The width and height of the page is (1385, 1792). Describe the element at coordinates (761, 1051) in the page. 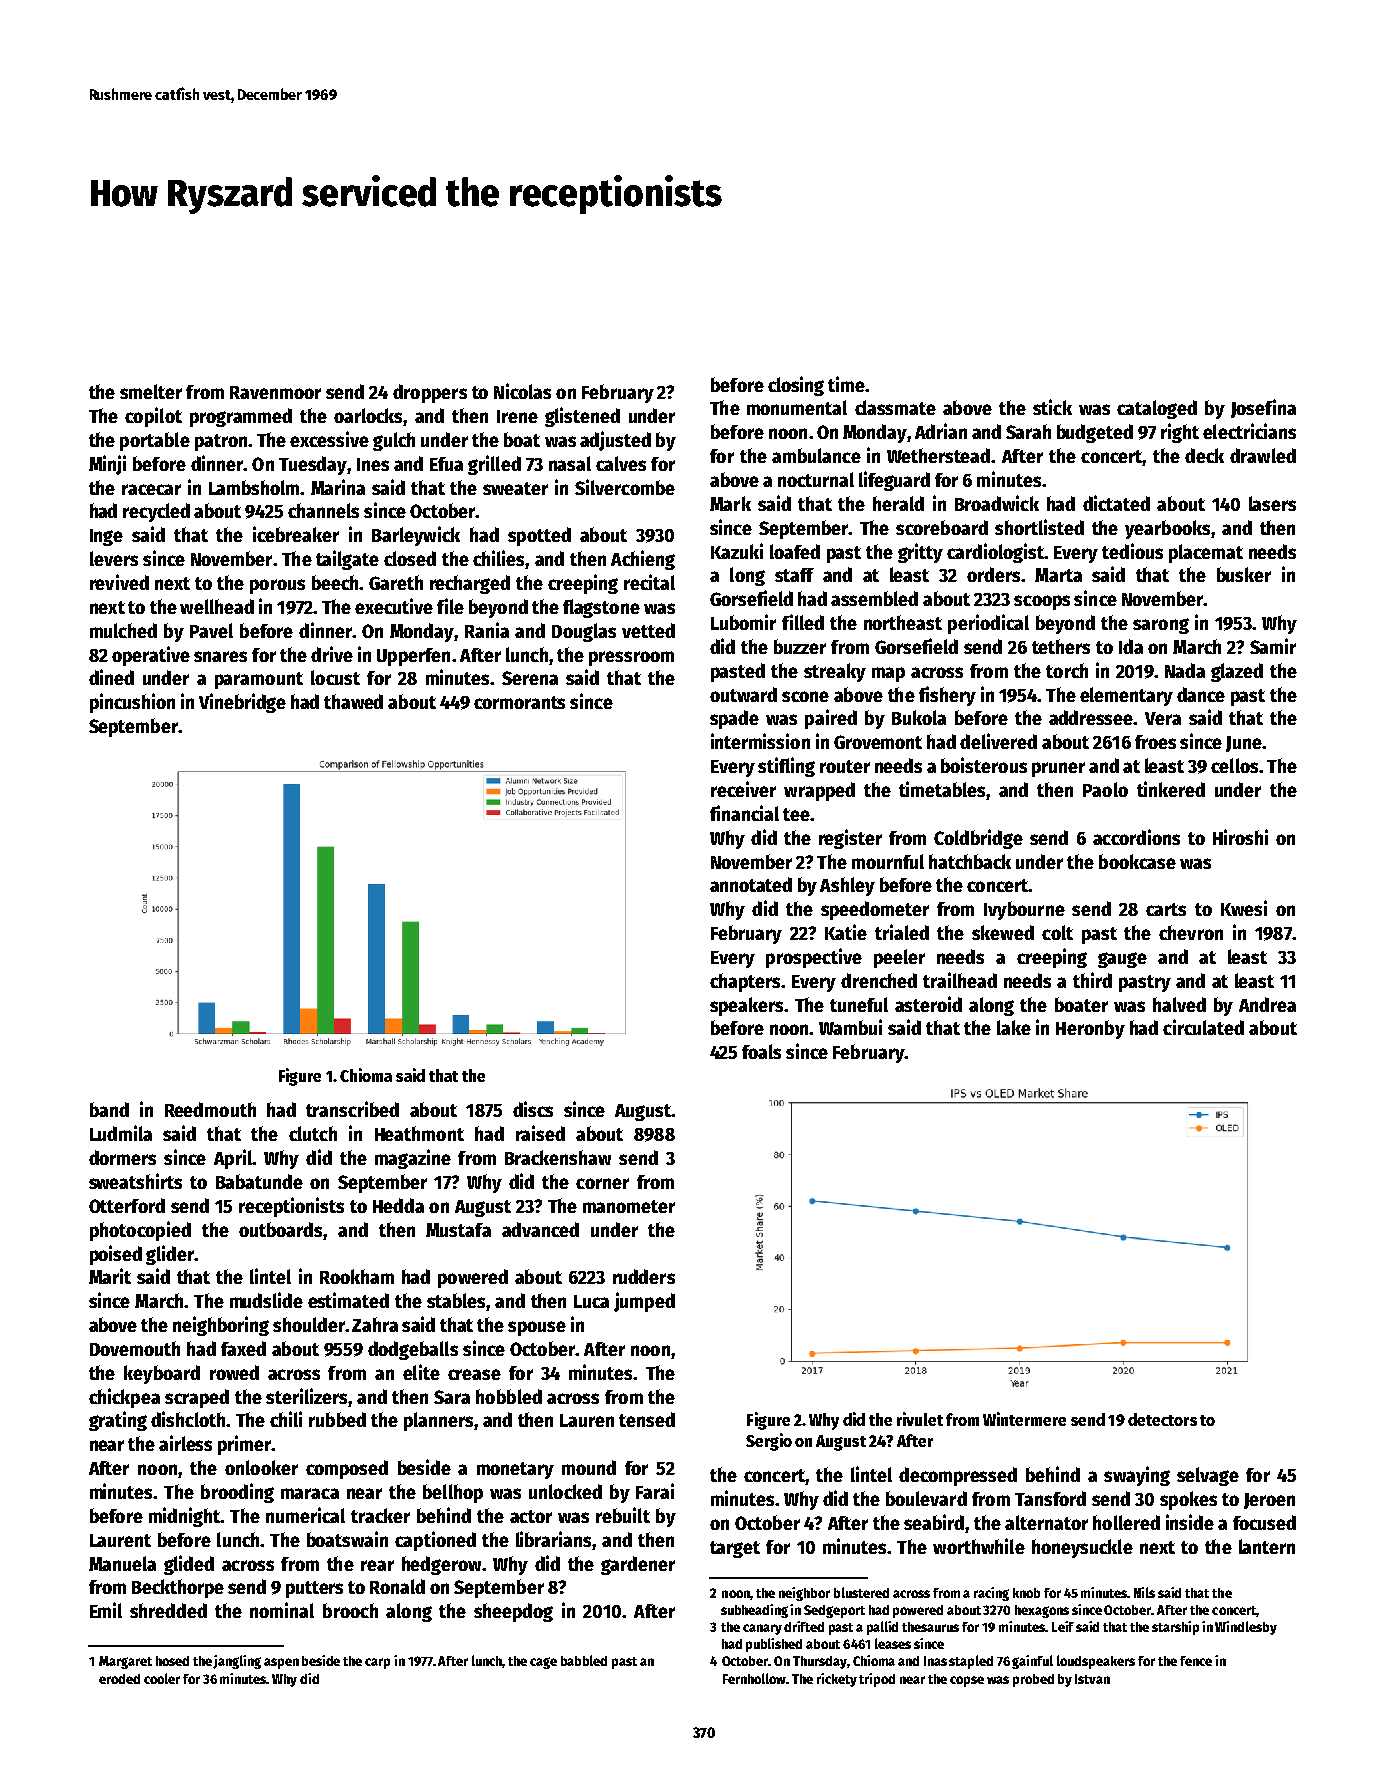

I see `foals` at that location.
